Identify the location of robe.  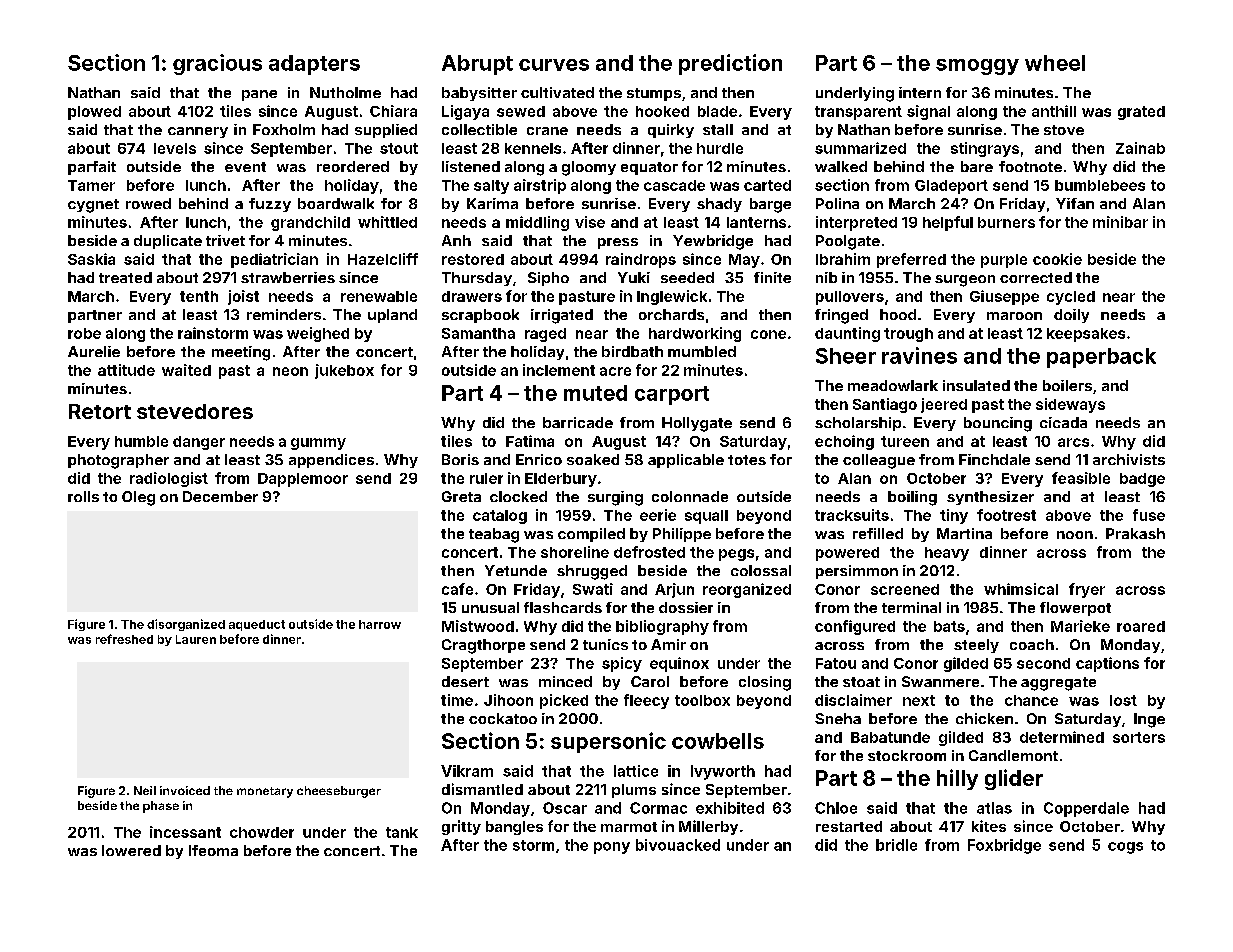
(84, 333).
